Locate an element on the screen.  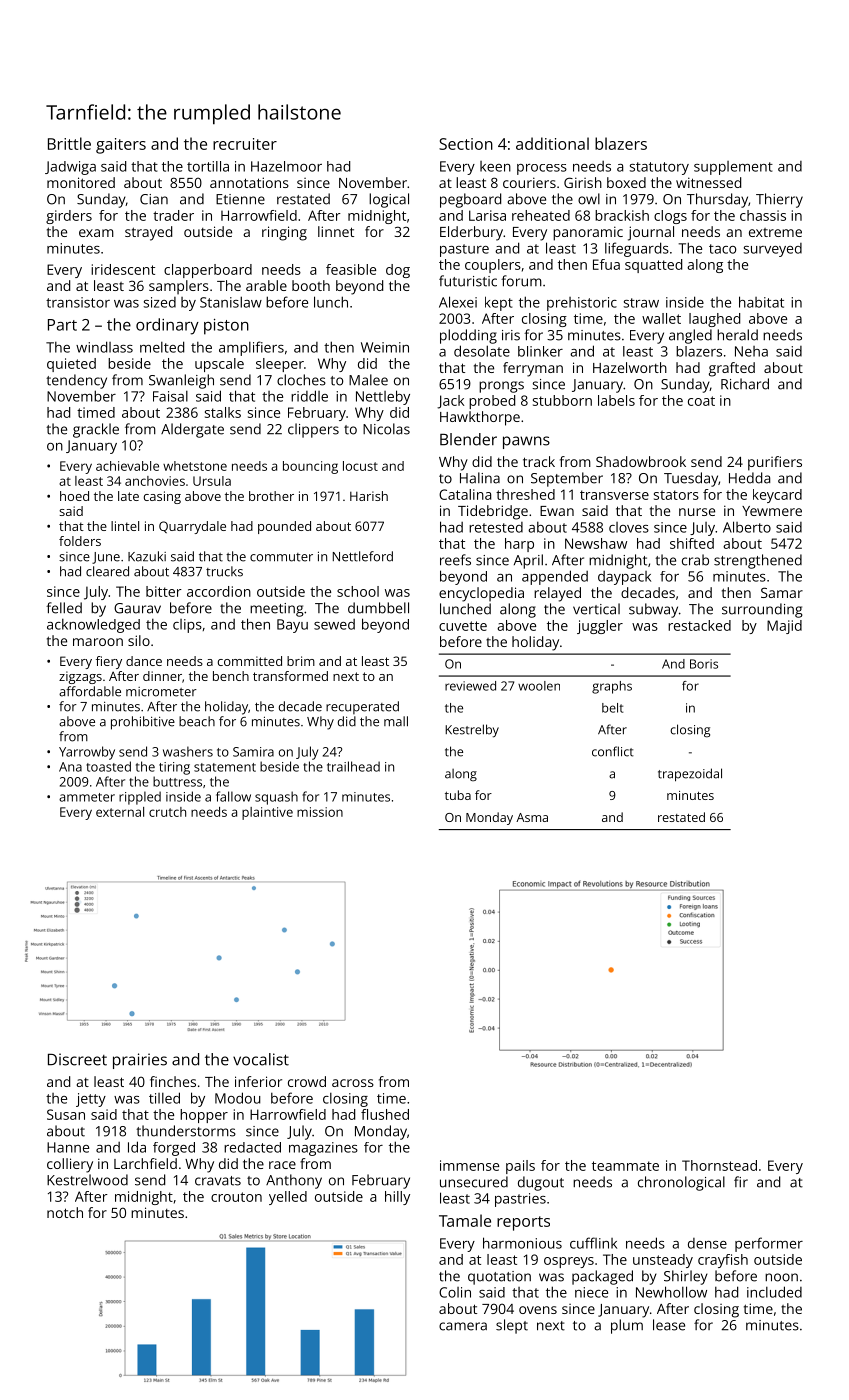
clapperboard is located at coordinates (208, 271).
